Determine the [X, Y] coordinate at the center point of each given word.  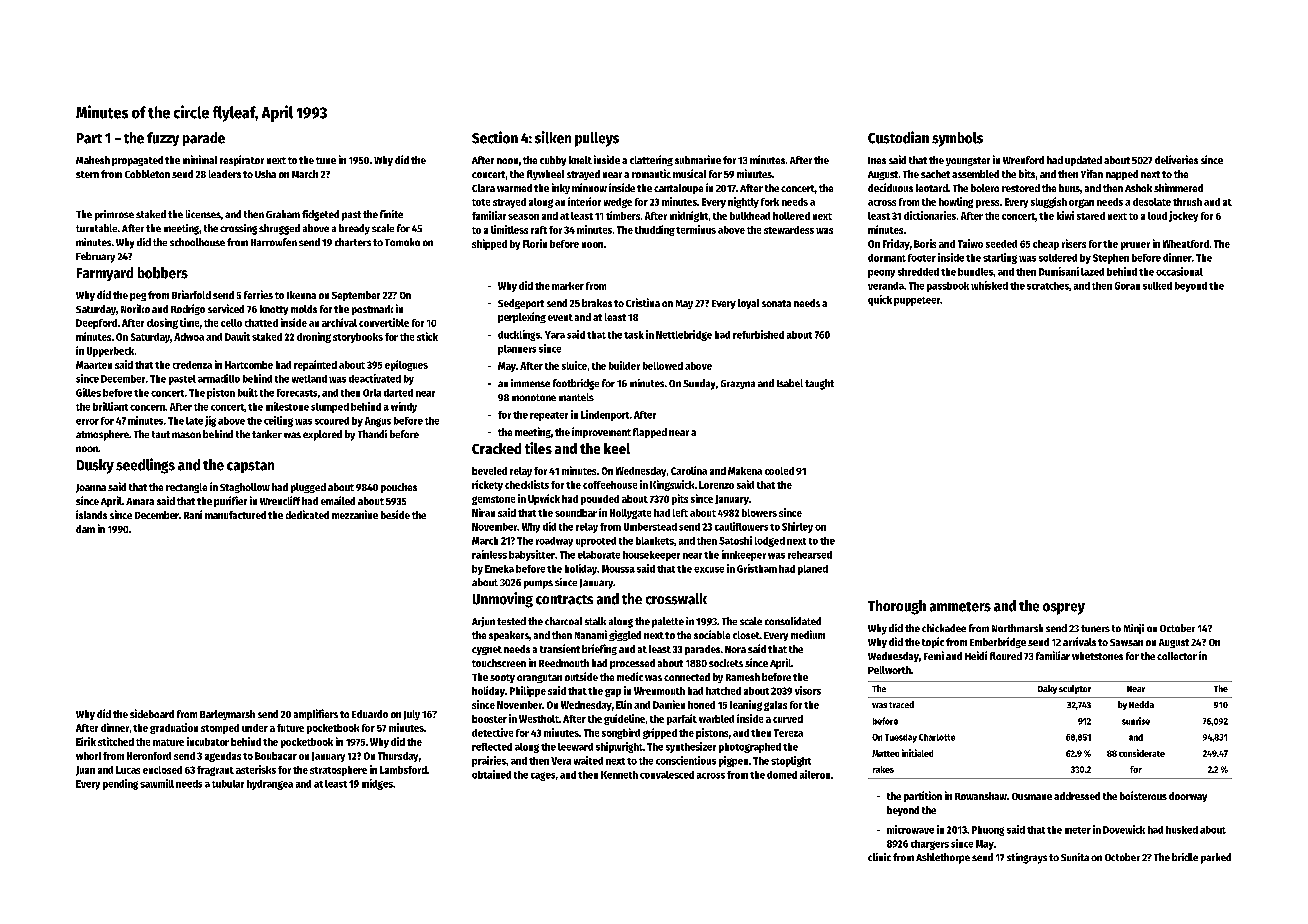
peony [881, 274]
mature [168, 742]
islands [91, 514]
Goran [1127, 286]
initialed [917, 753]
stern [87, 174]
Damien [669, 704]
